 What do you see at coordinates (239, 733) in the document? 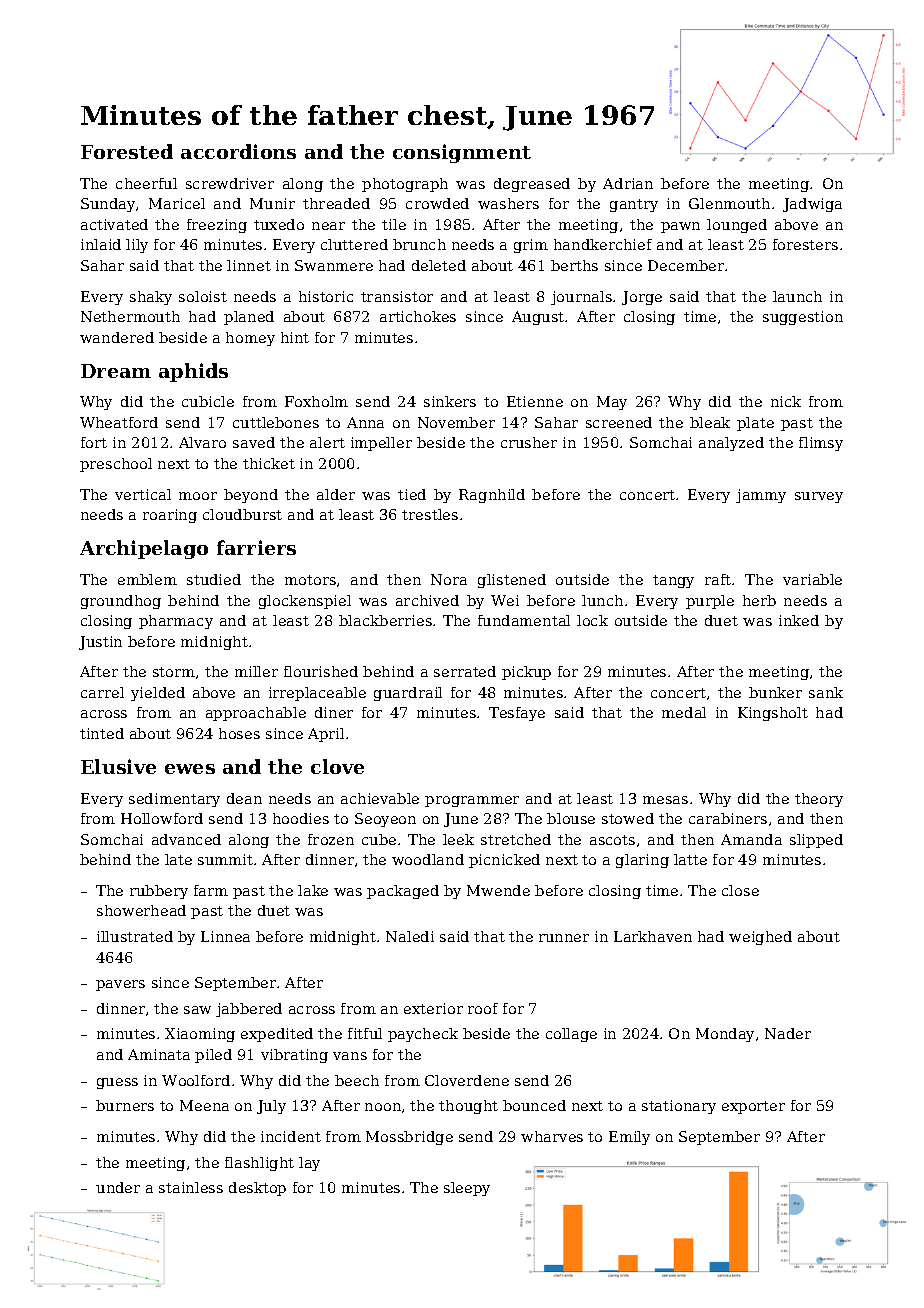
I see `hoses` at bounding box center [239, 733].
